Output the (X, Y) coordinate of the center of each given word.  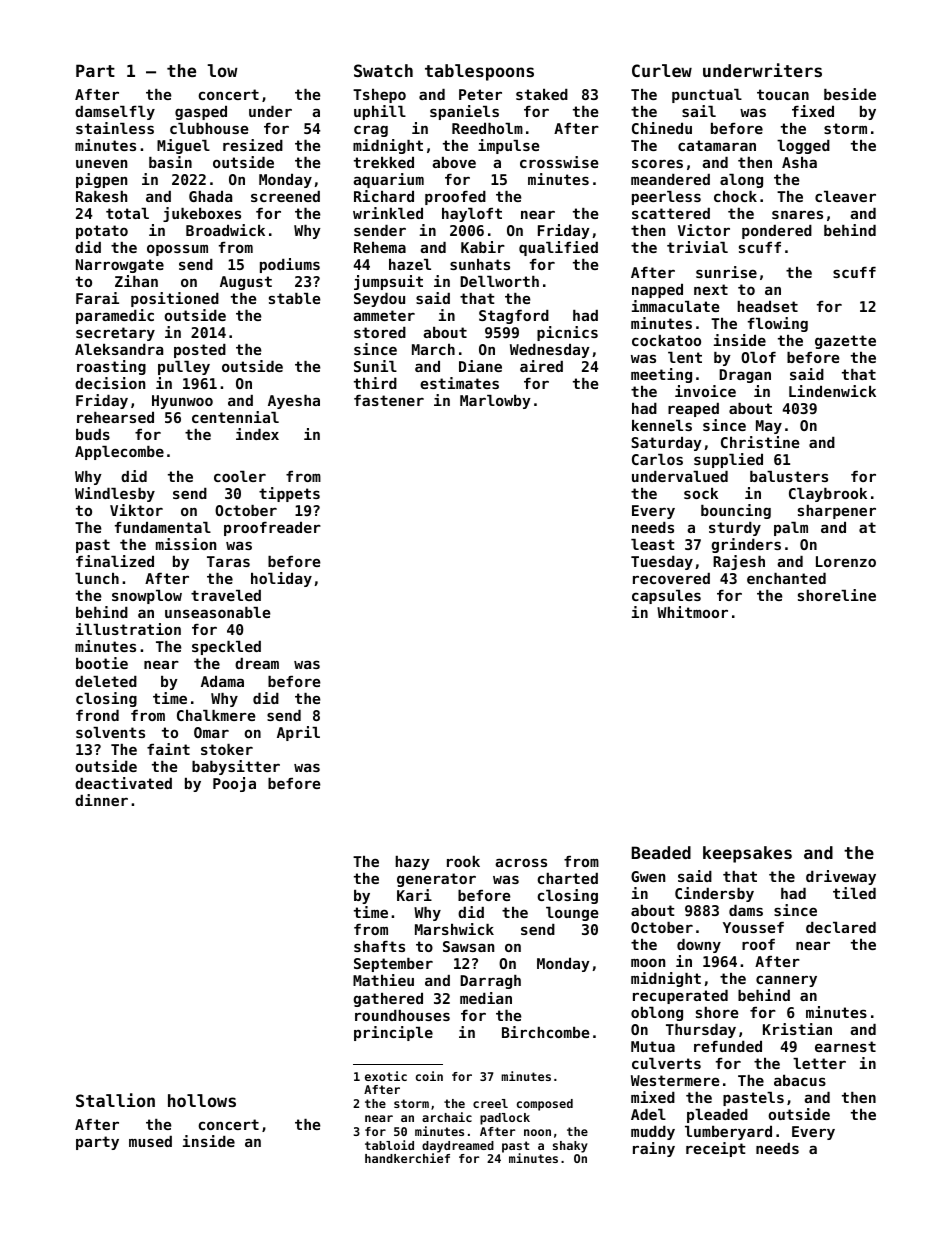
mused (150, 1141)
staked (542, 94)
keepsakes (747, 854)
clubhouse (209, 128)
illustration (128, 629)
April (298, 733)
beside (850, 94)
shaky (570, 1147)
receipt (716, 1149)
